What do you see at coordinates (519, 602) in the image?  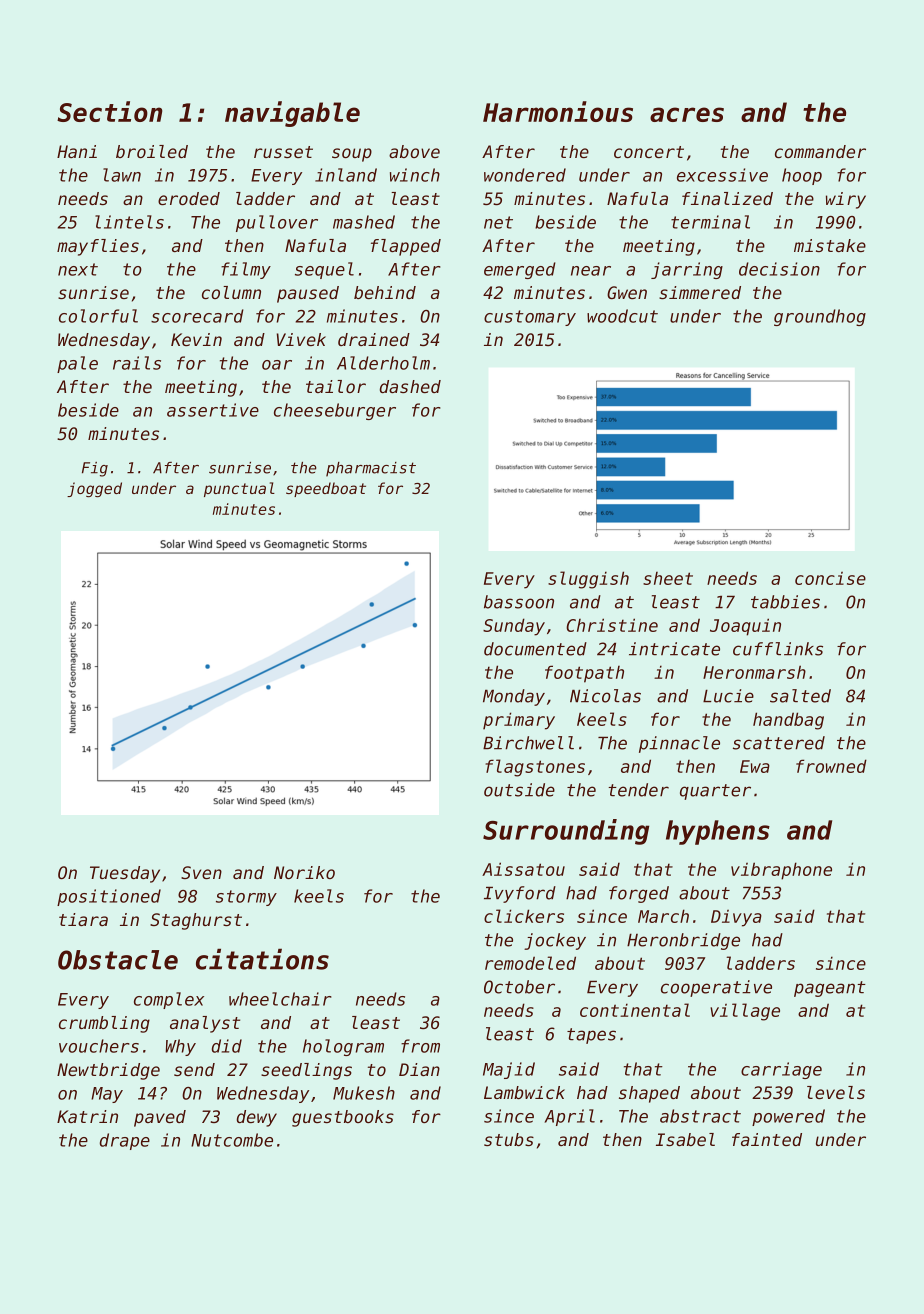 I see `bassoon` at bounding box center [519, 602].
